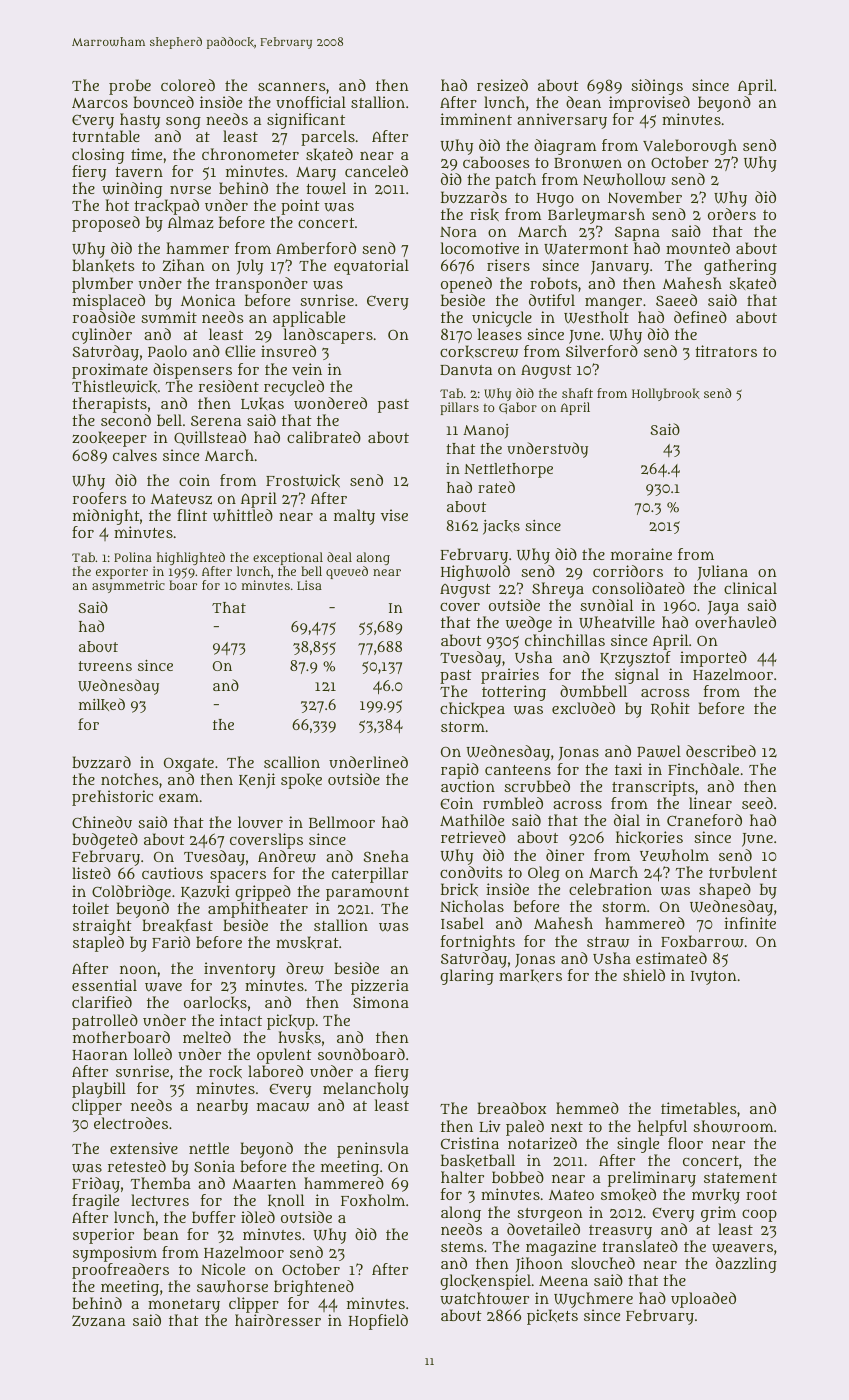 The height and width of the image is (1400, 849). I want to click on Craneford, so click(704, 820).
